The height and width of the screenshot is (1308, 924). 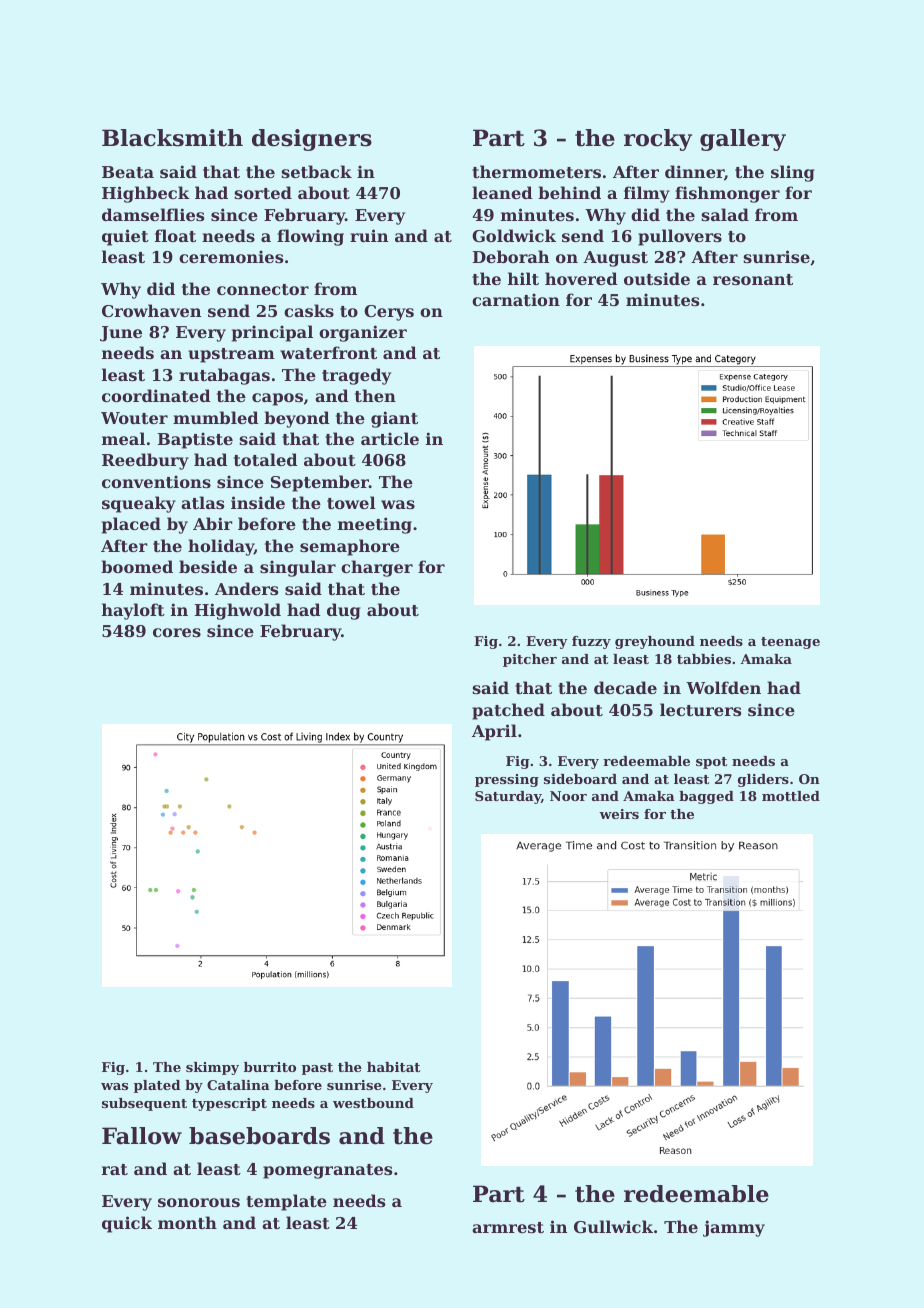 I want to click on greyhound, so click(x=655, y=642).
